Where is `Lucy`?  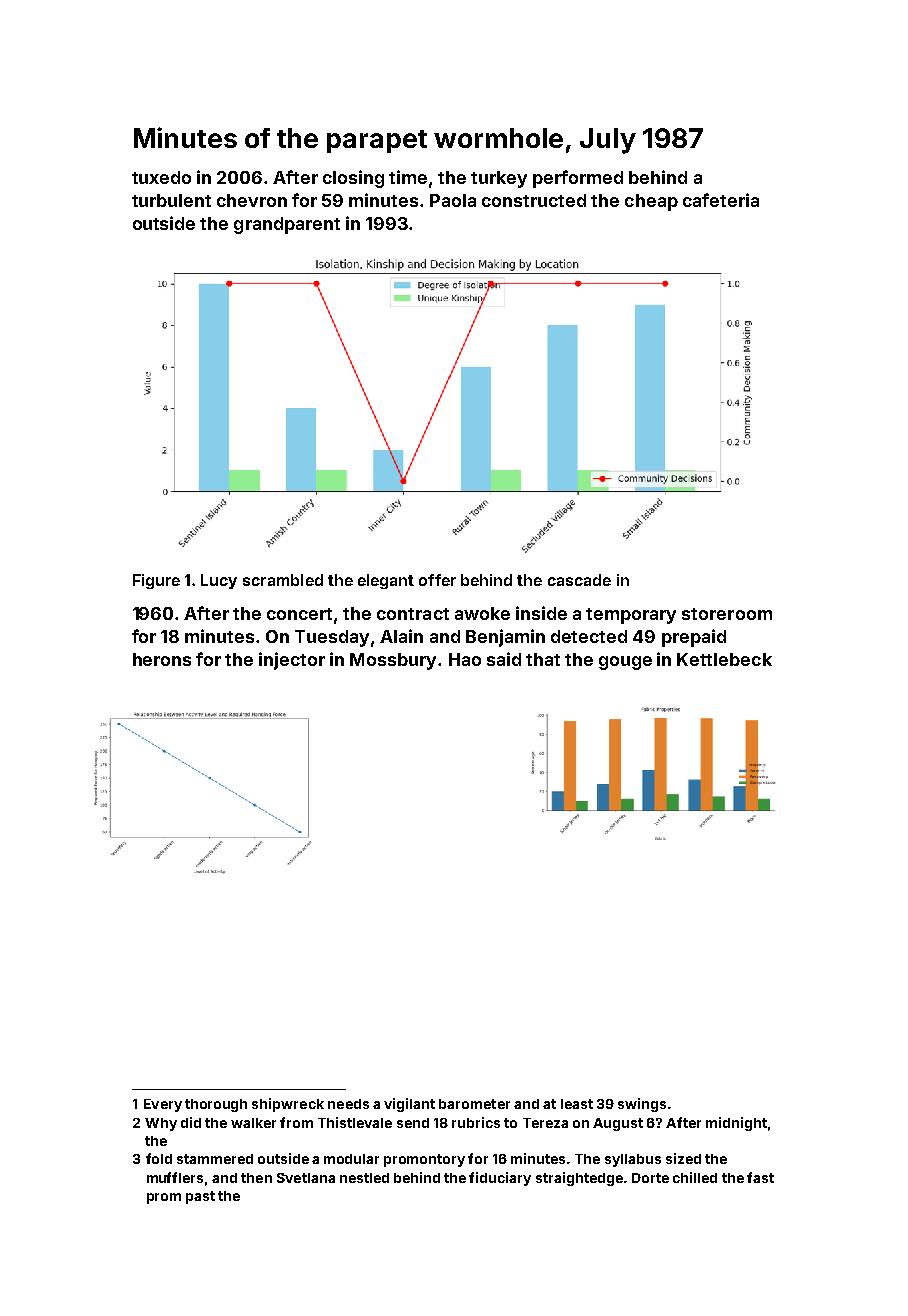 Lucy is located at coordinates (219, 581).
